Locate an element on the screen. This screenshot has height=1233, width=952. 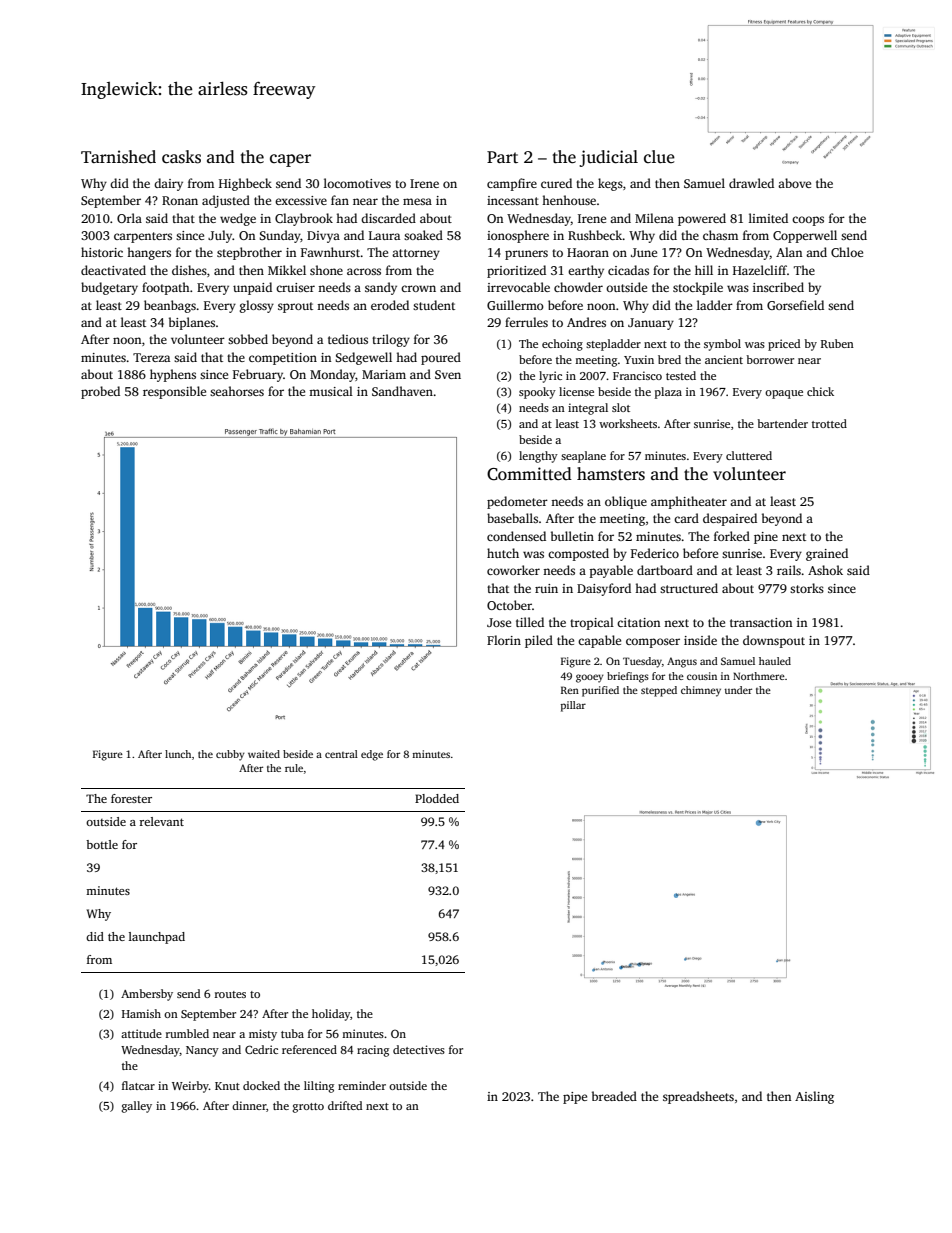
Chloe is located at coordinates (847, 252).
